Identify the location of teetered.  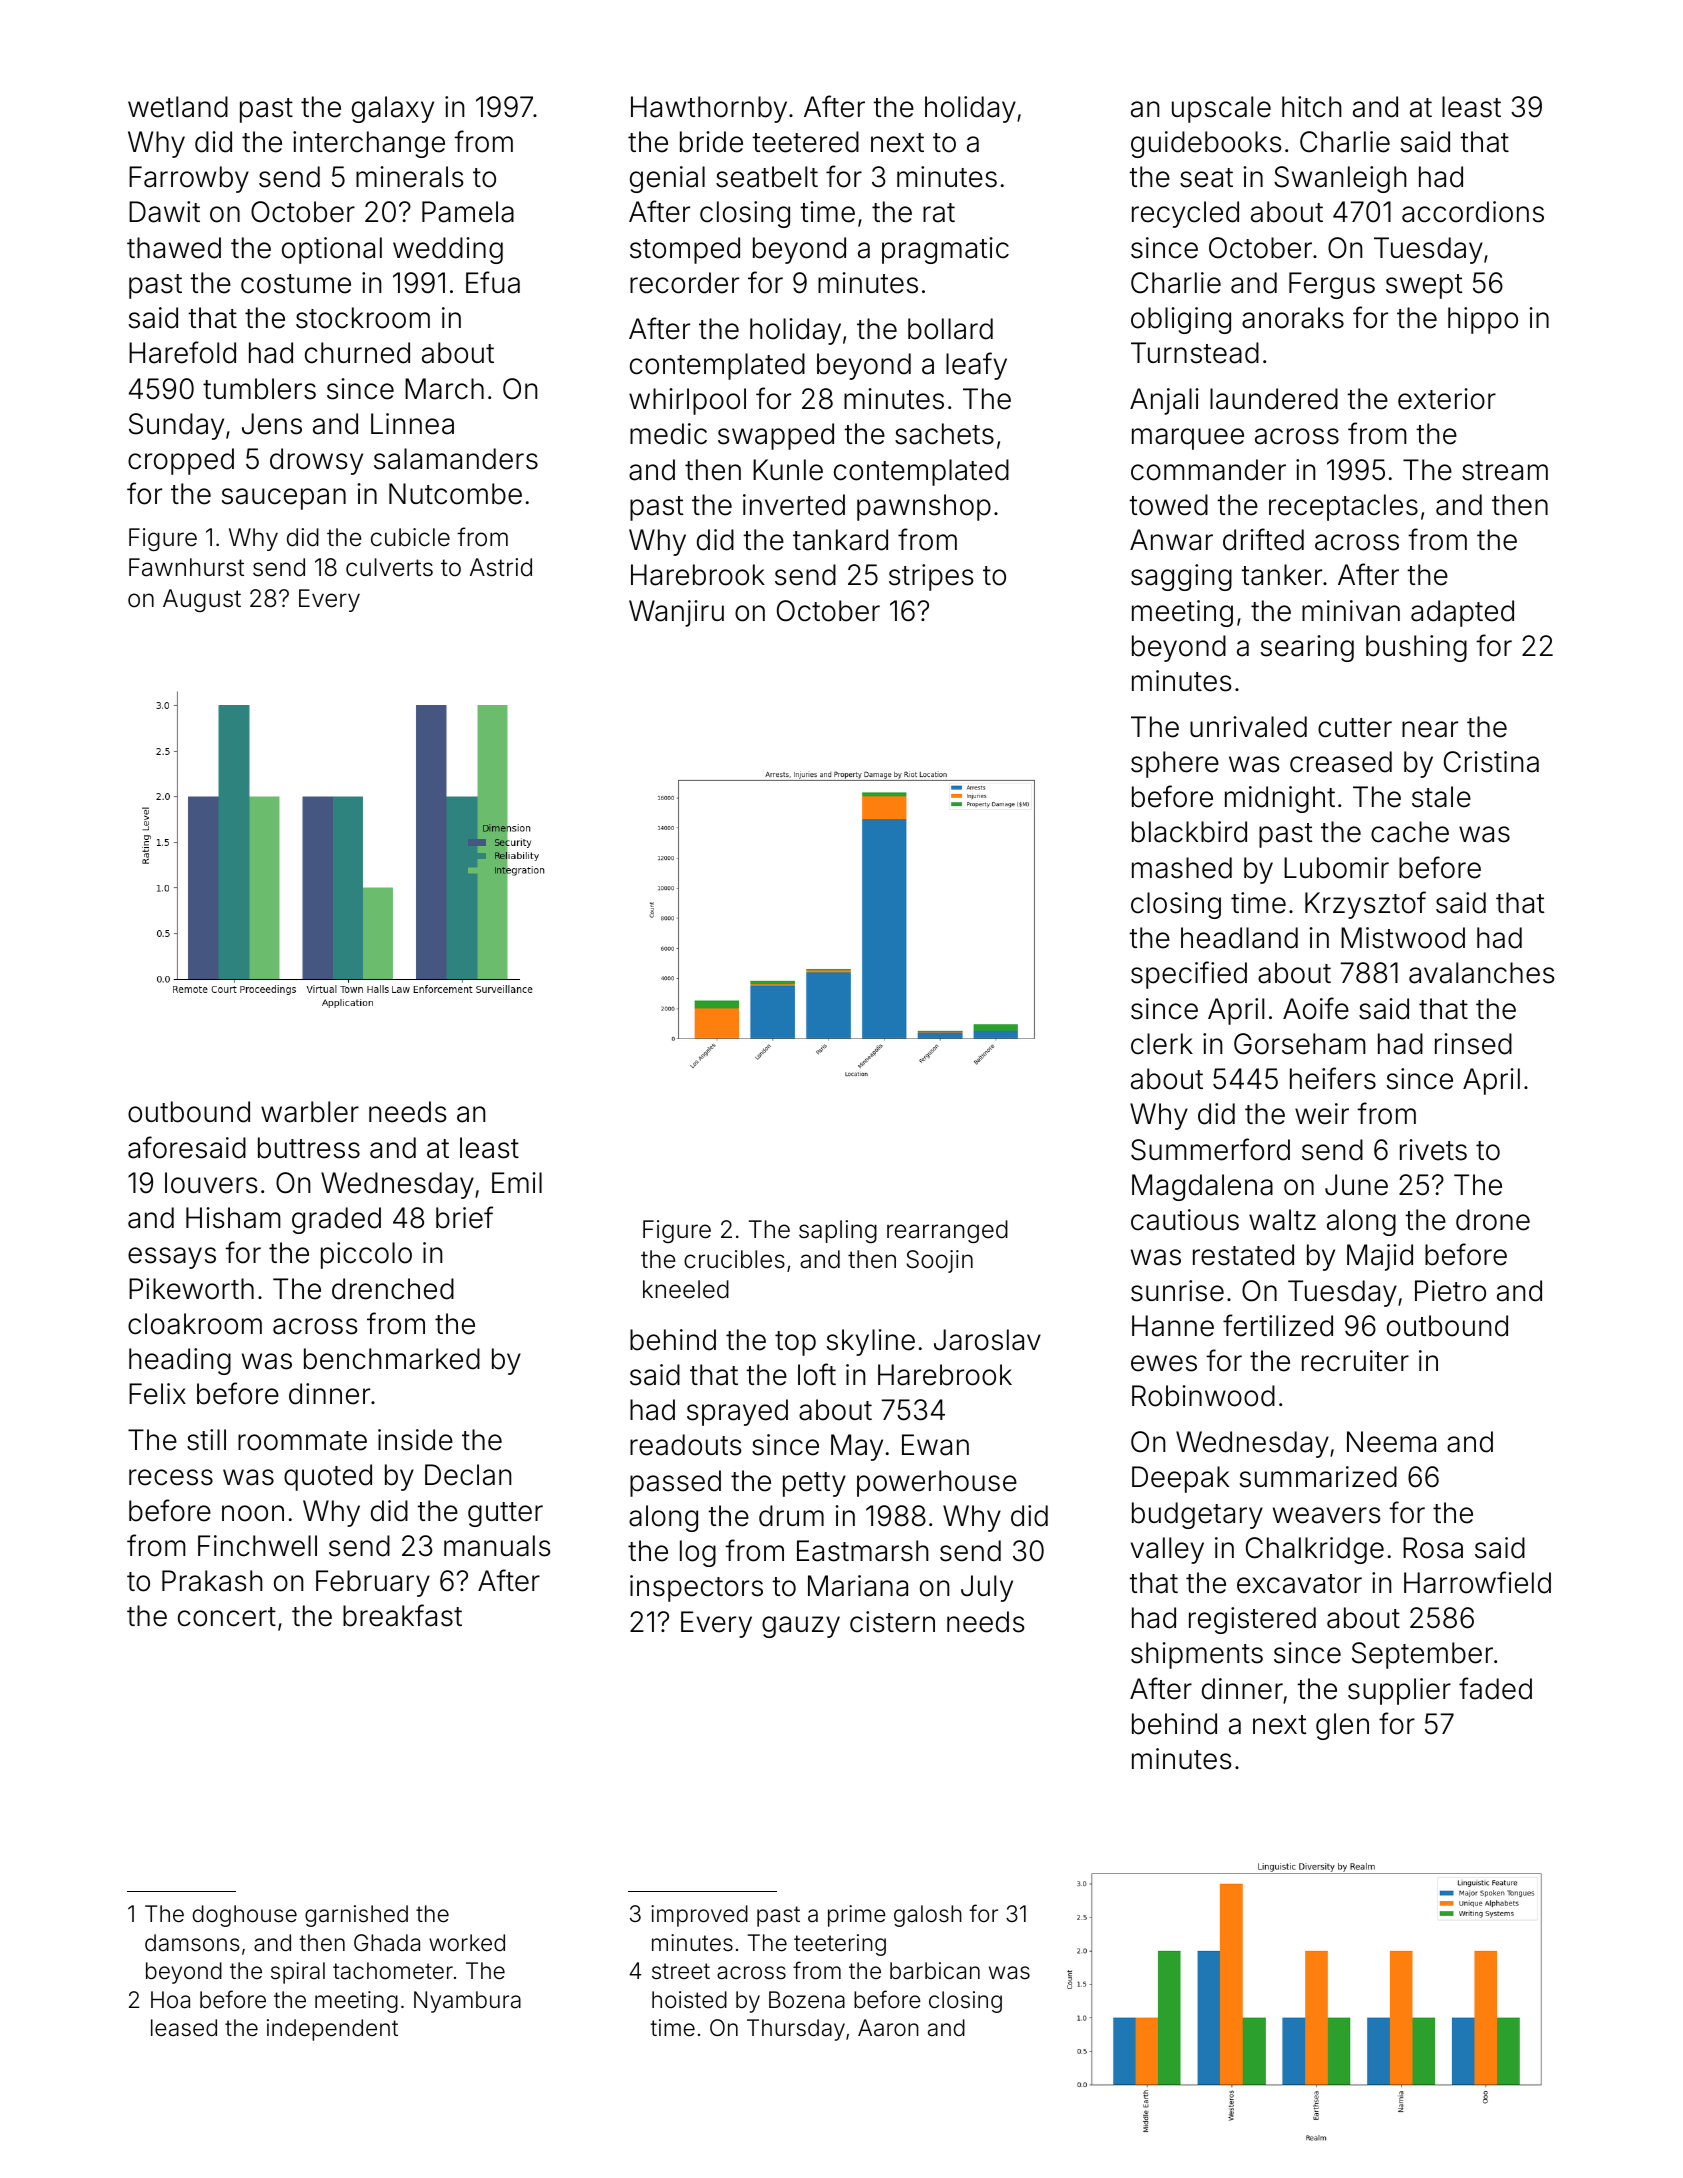
(805, 142).
